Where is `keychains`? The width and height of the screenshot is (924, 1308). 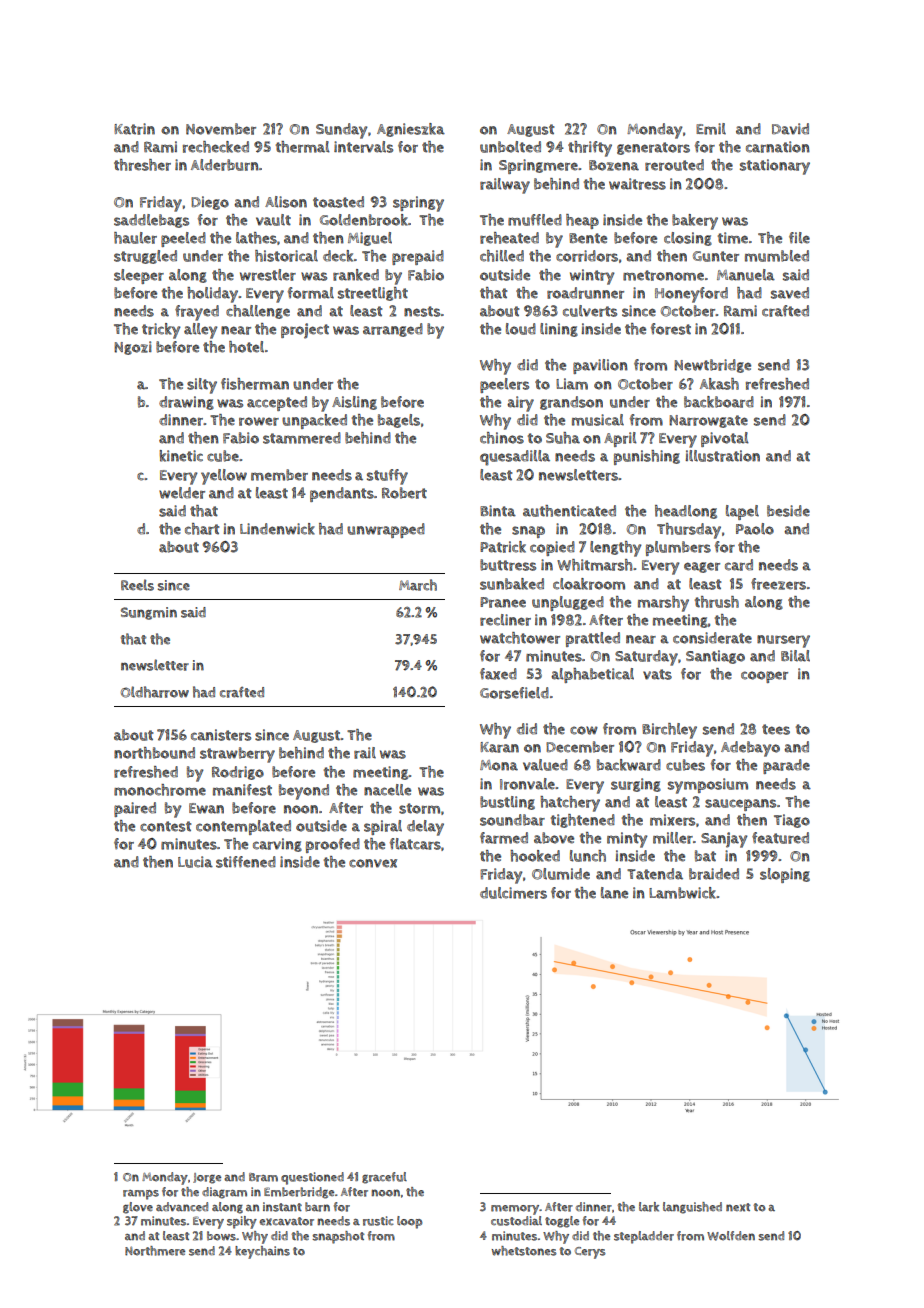 keychains is located at coordinates (262, 1252).
